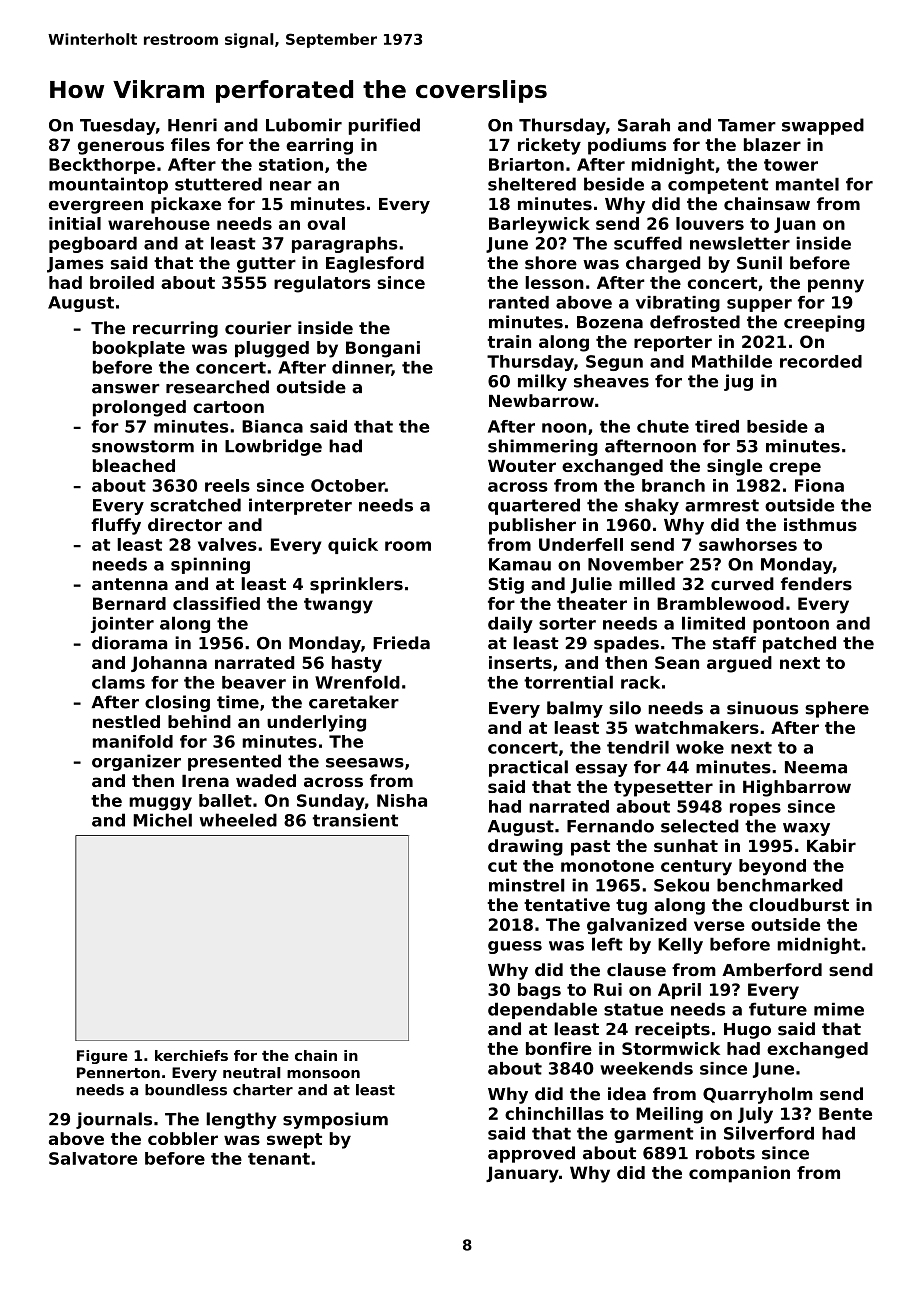 The height and width of the image is (1314, 924). Describe the element at coordinates (133, 741) in the image. I see `manifold` at that location.
